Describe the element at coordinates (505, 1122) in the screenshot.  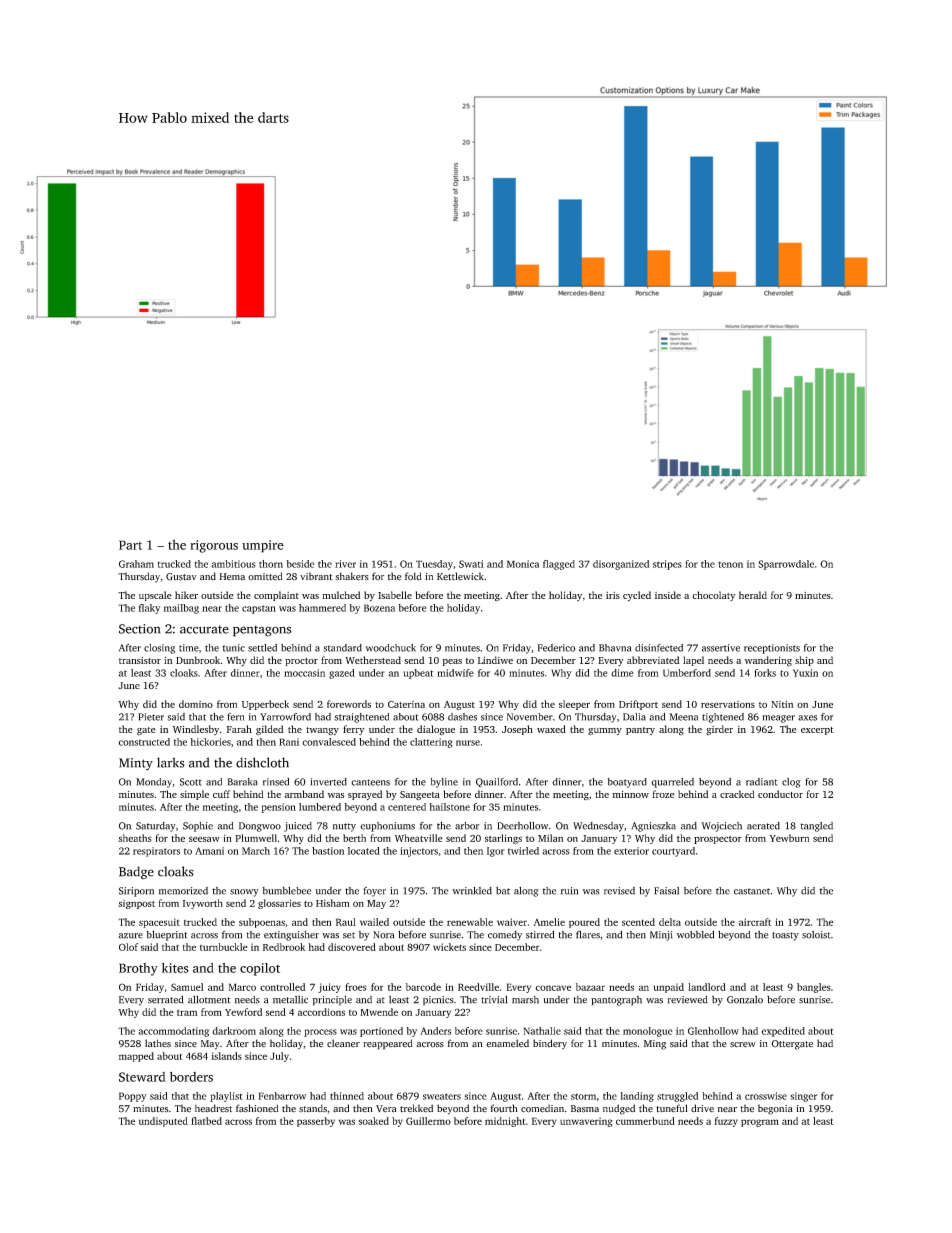
I see `midnight` at that location.
